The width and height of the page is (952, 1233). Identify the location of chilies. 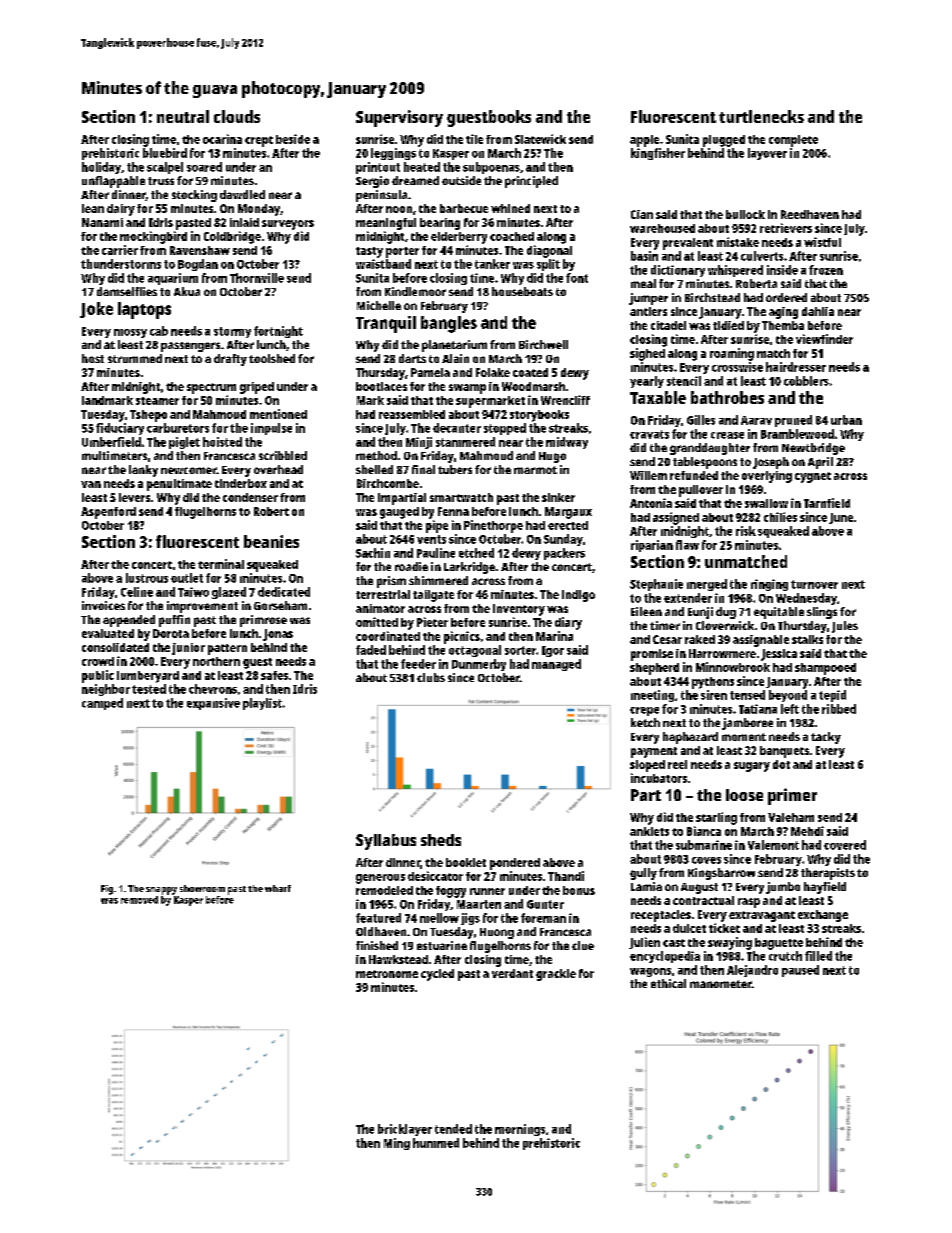
(780, 517).
